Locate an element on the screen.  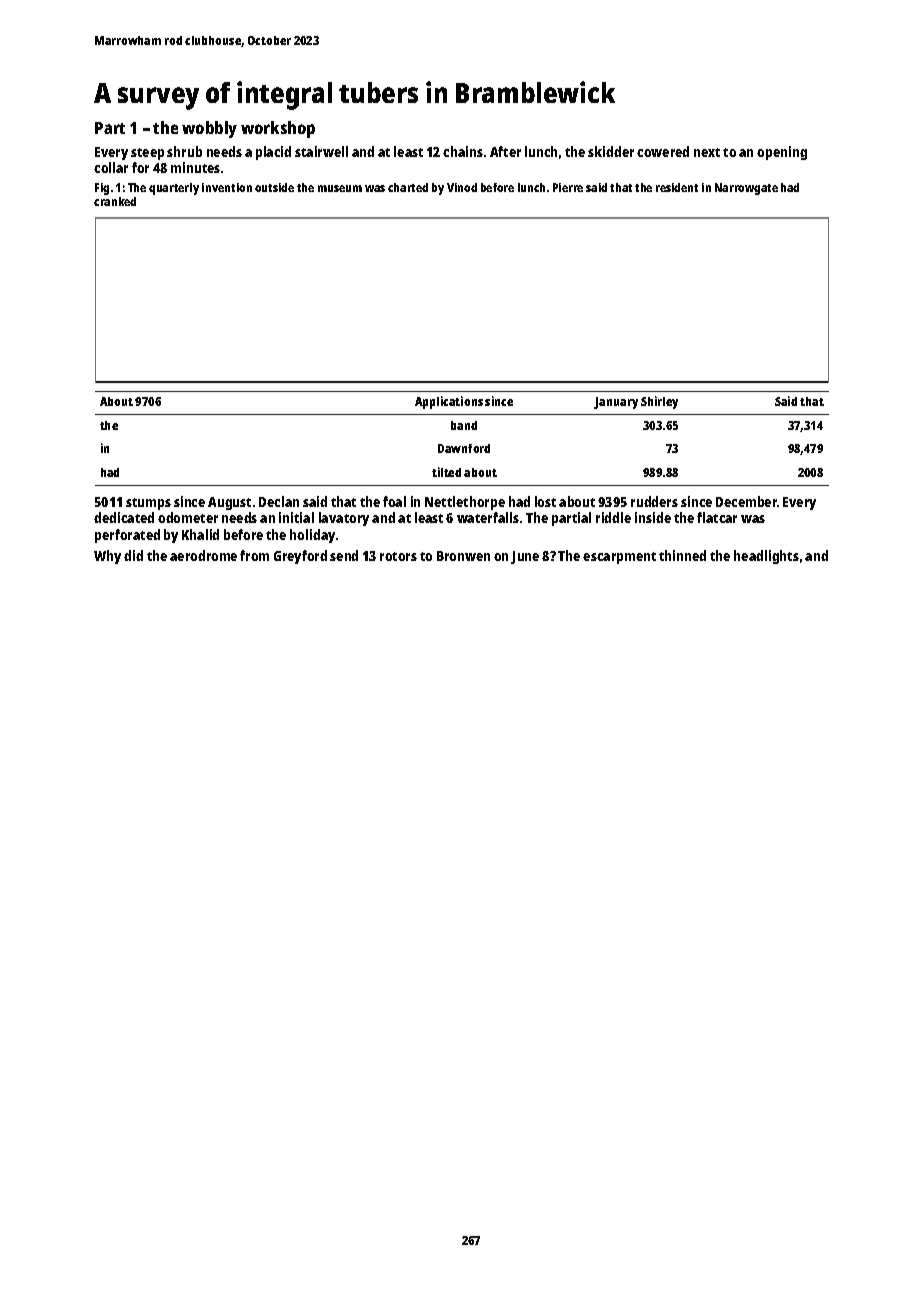
museum is located at coordinates (340, 188).
